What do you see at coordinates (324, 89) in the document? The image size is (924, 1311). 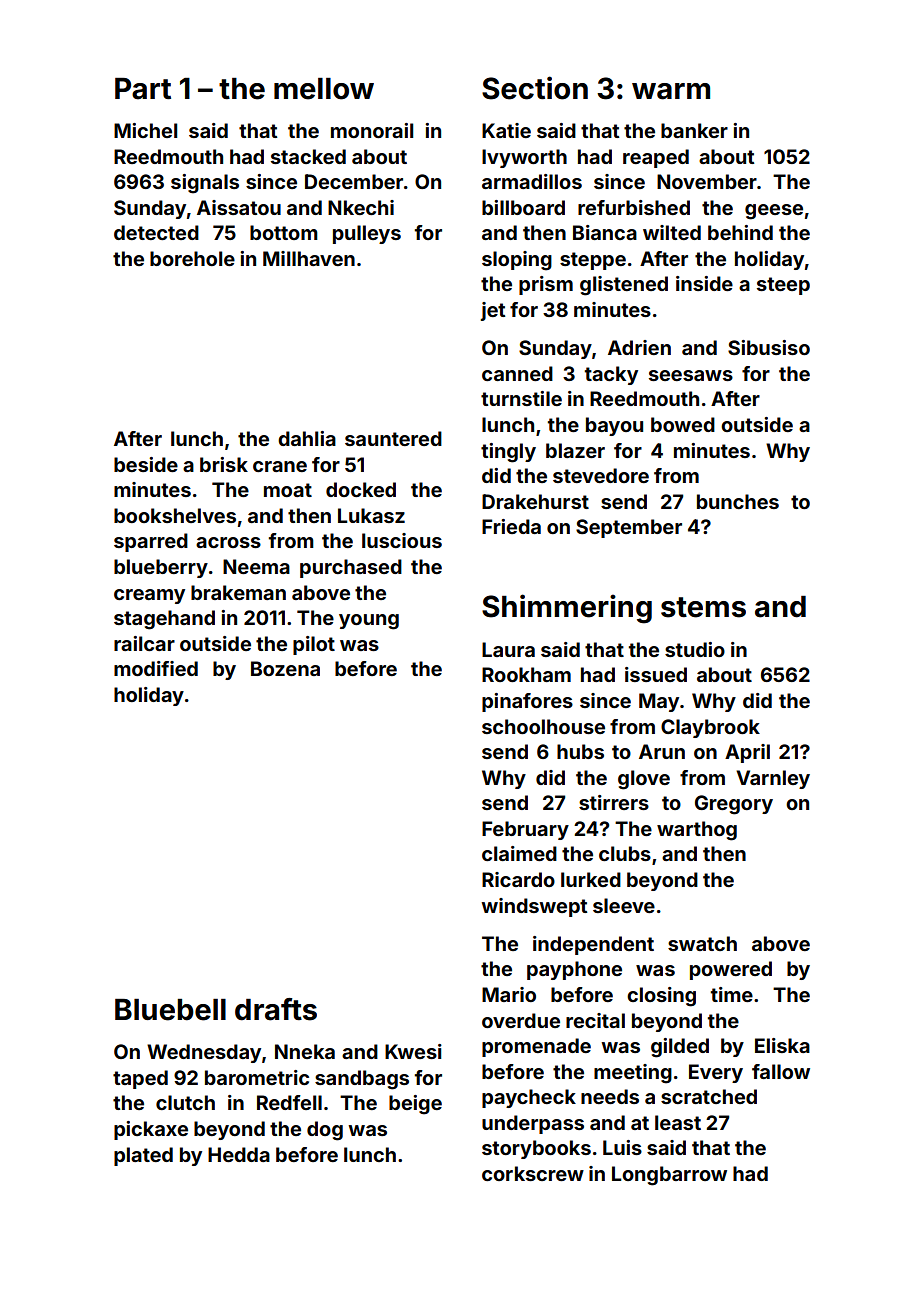 I see `mellow` at bounding box center [324, 89].
